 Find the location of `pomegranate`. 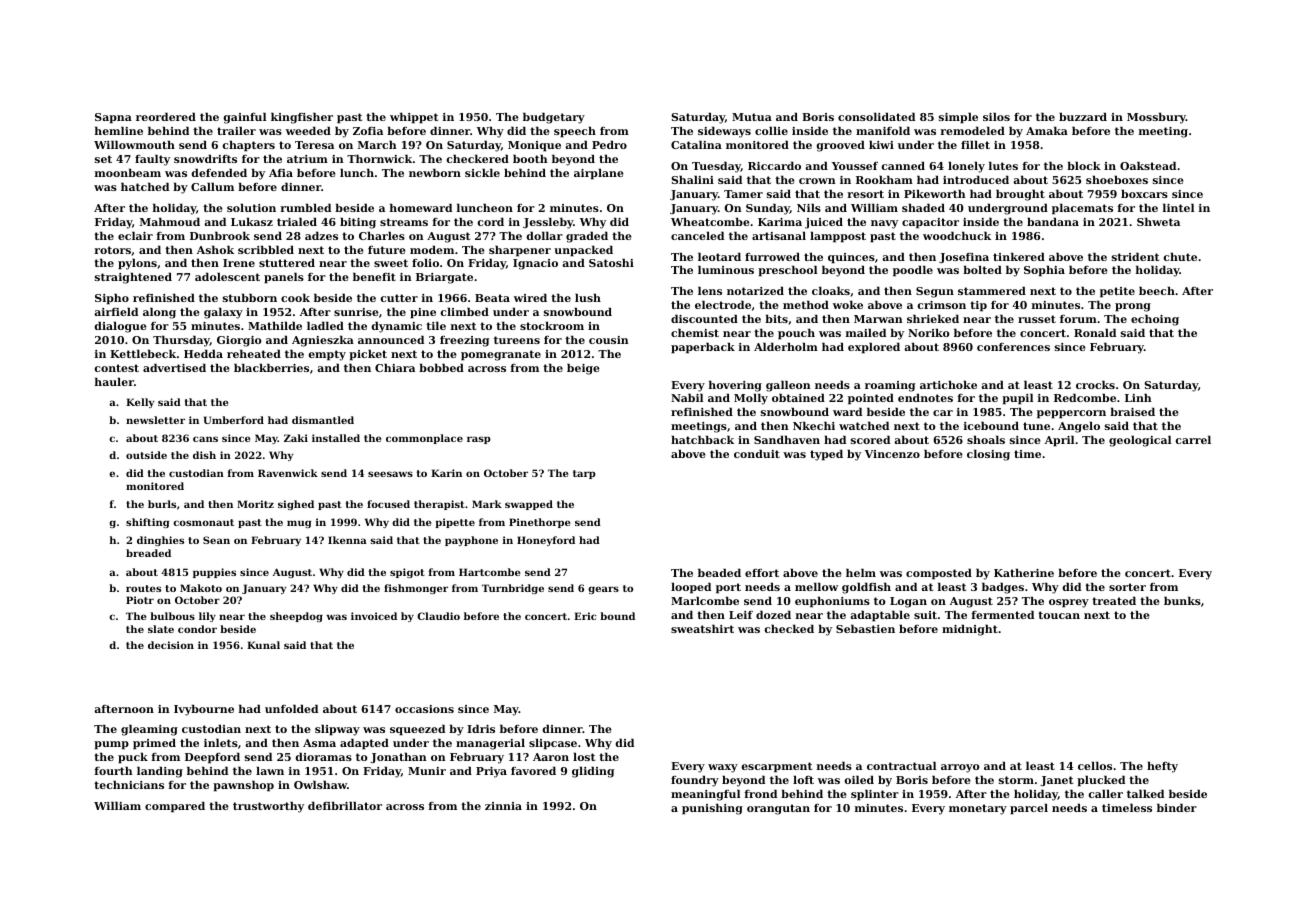

pomegranate is located at coordinates (501, 355).
